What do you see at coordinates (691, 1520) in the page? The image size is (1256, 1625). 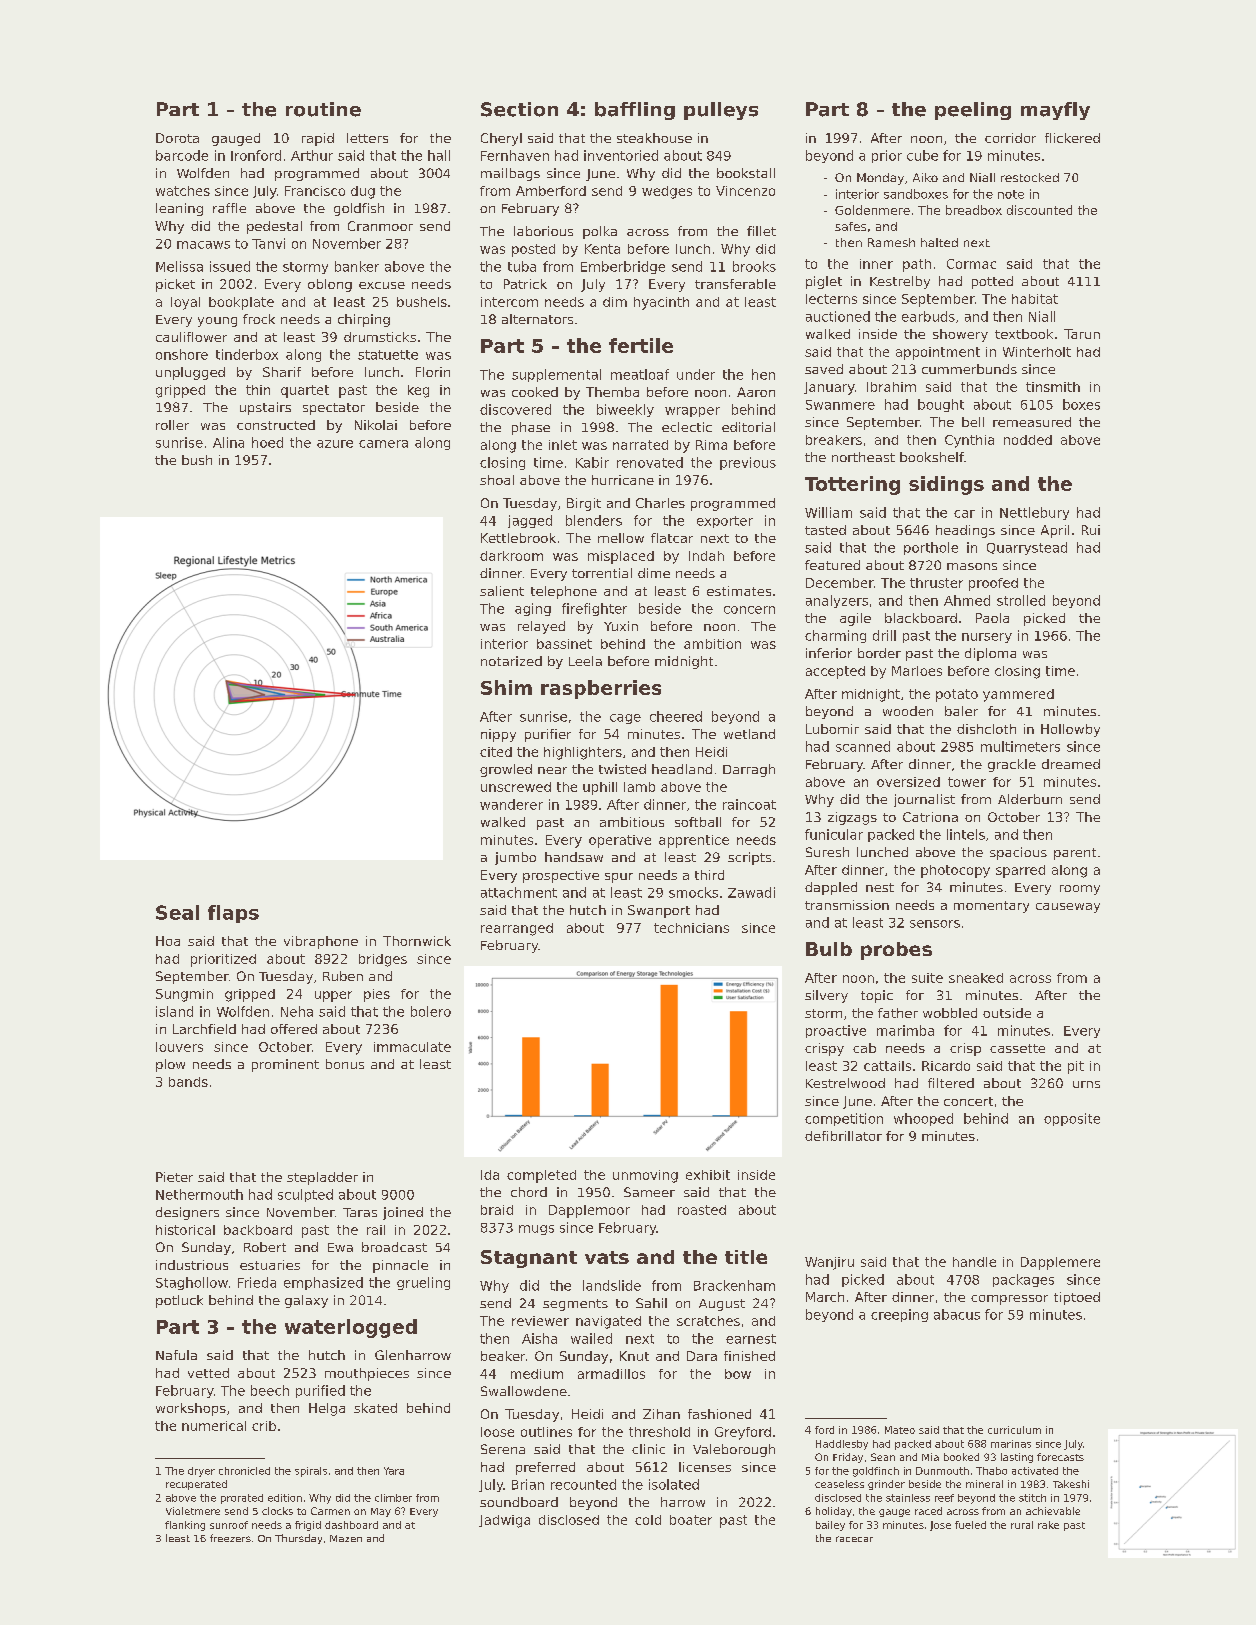 I see `boater` at bounding box center [691, 1520].
